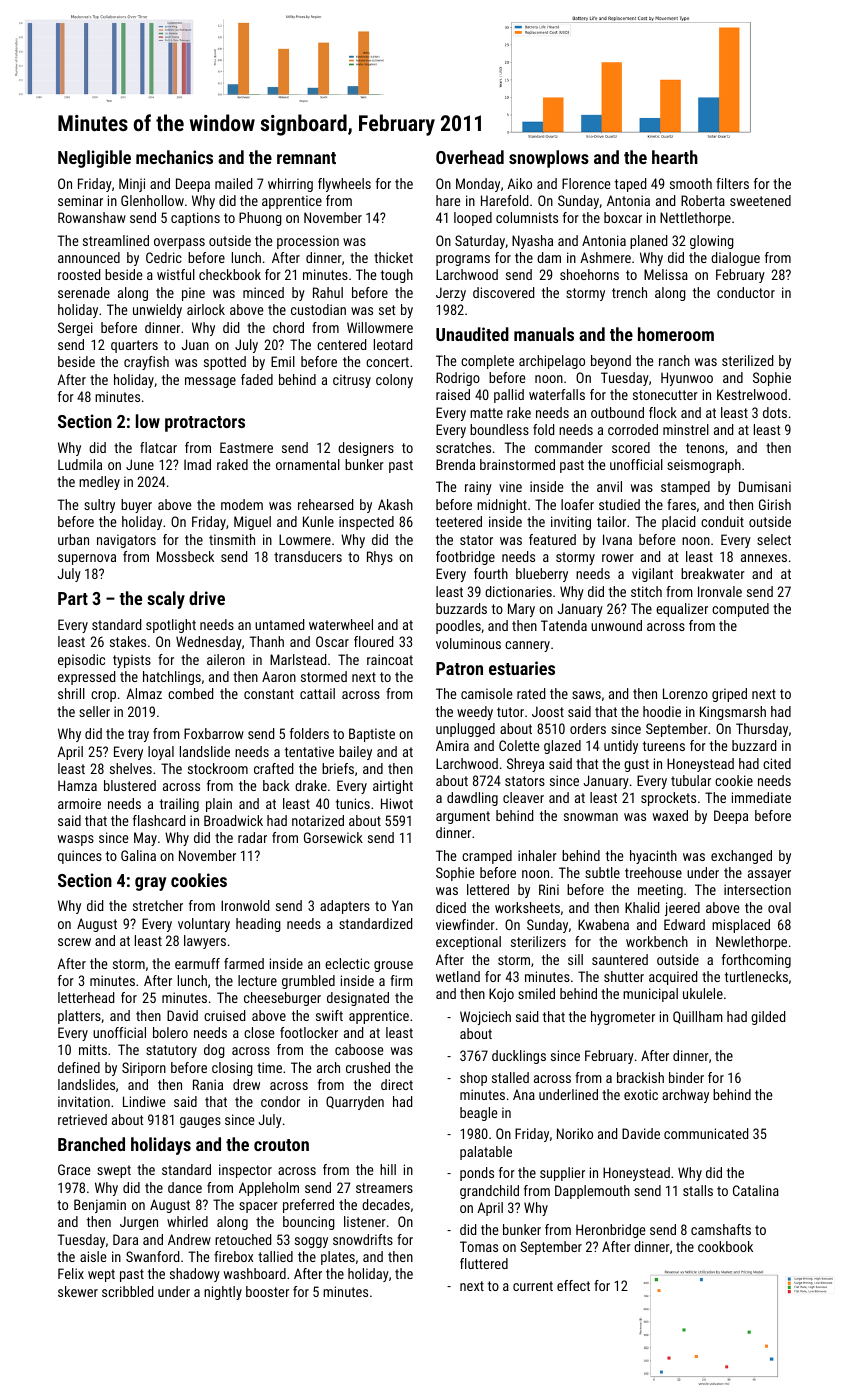  What do you see at coordinates (74, 1169) in the screenshot?
I see `Grace` at bounding box center [74, 1169].
